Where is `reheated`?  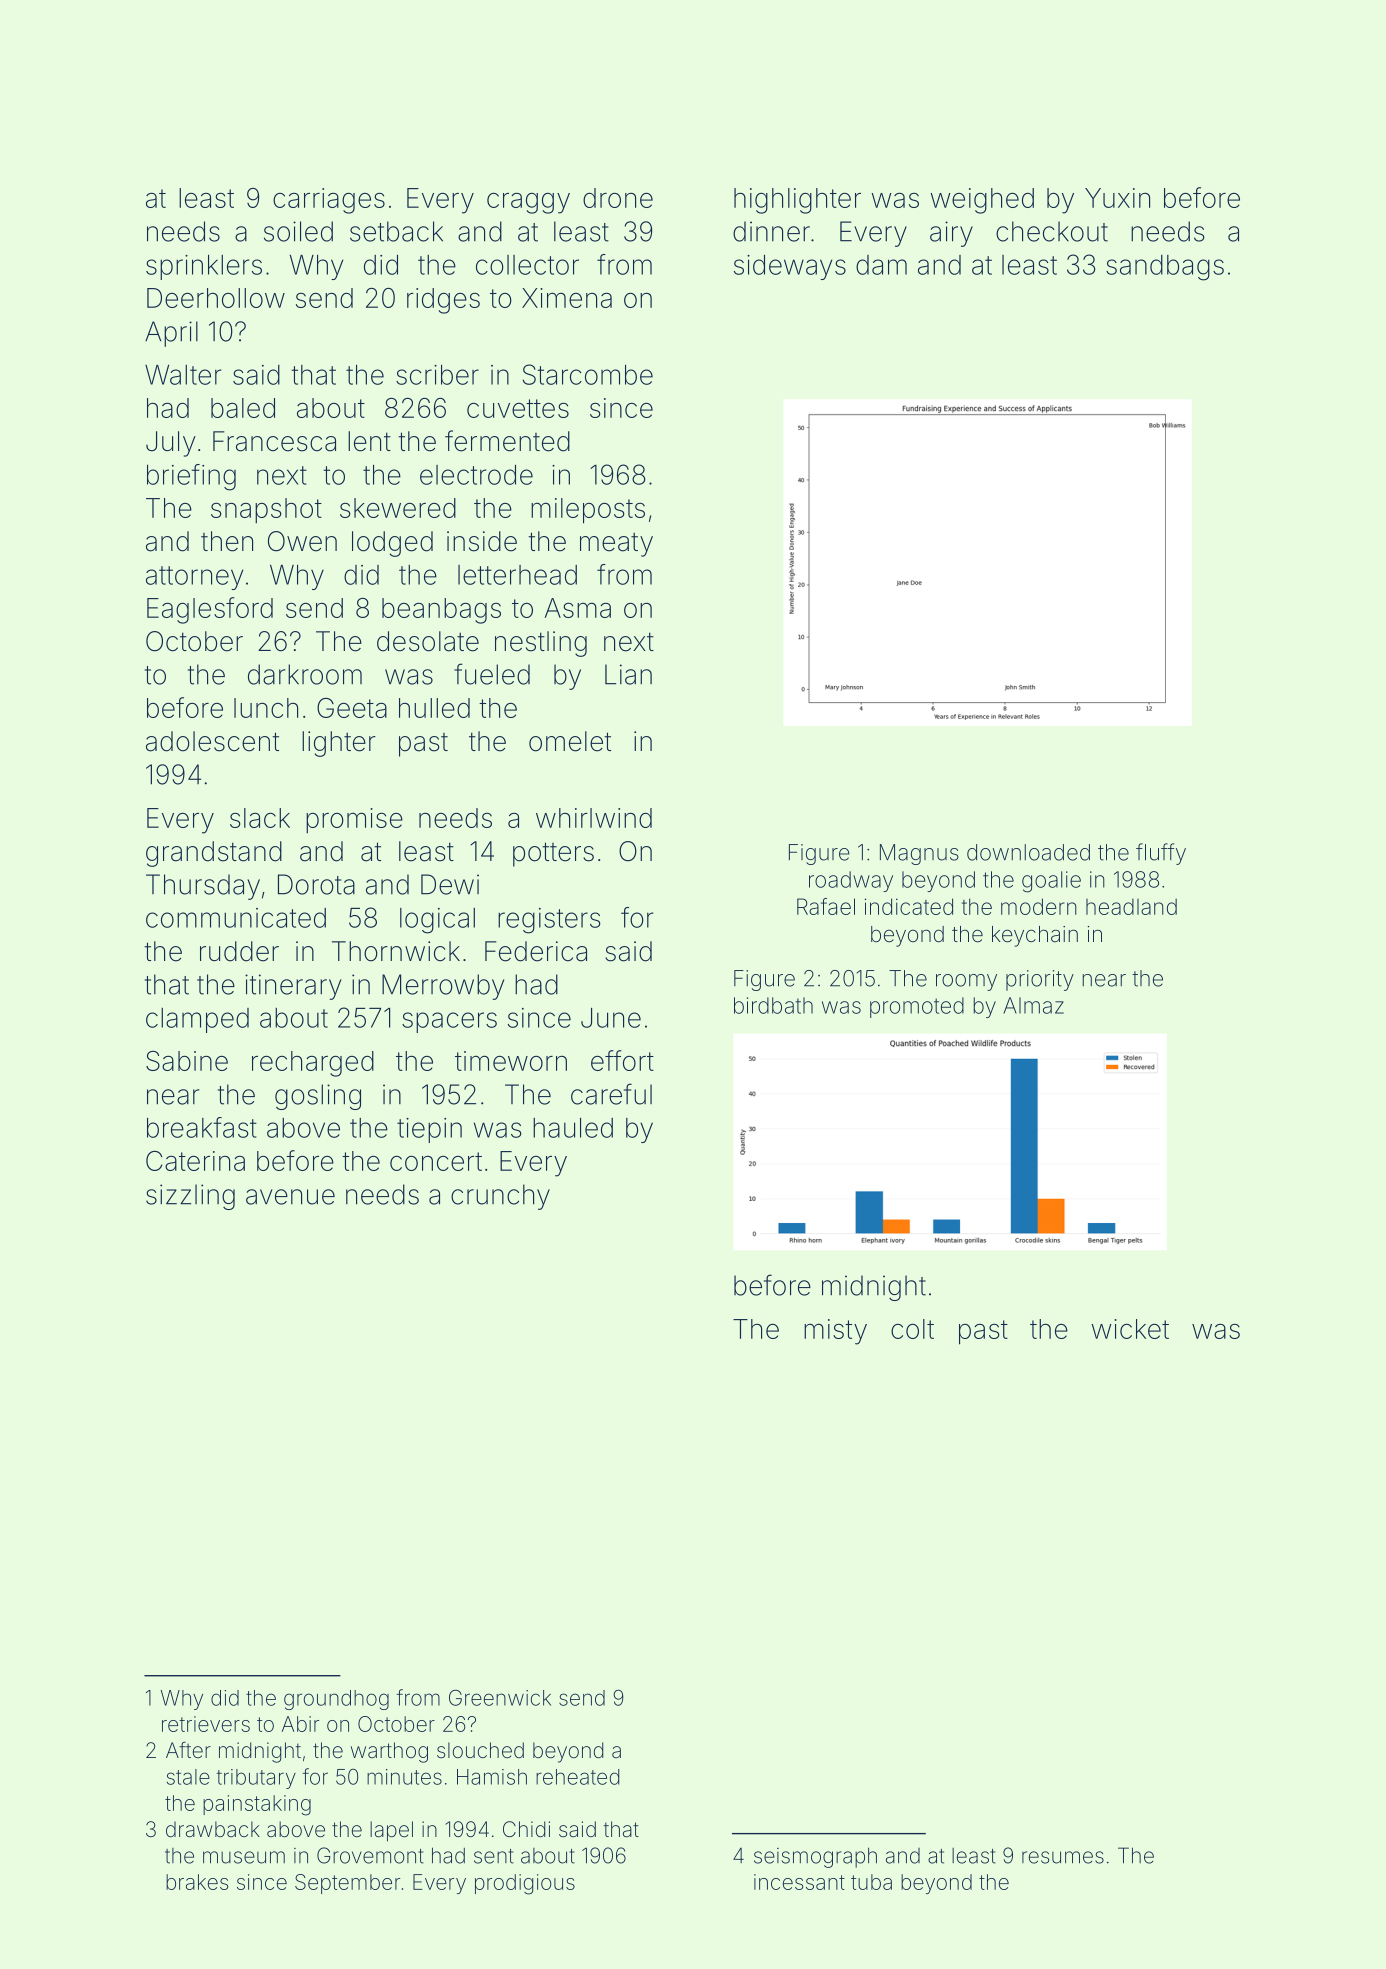
reheated is located at coordinates (577, 1777).
